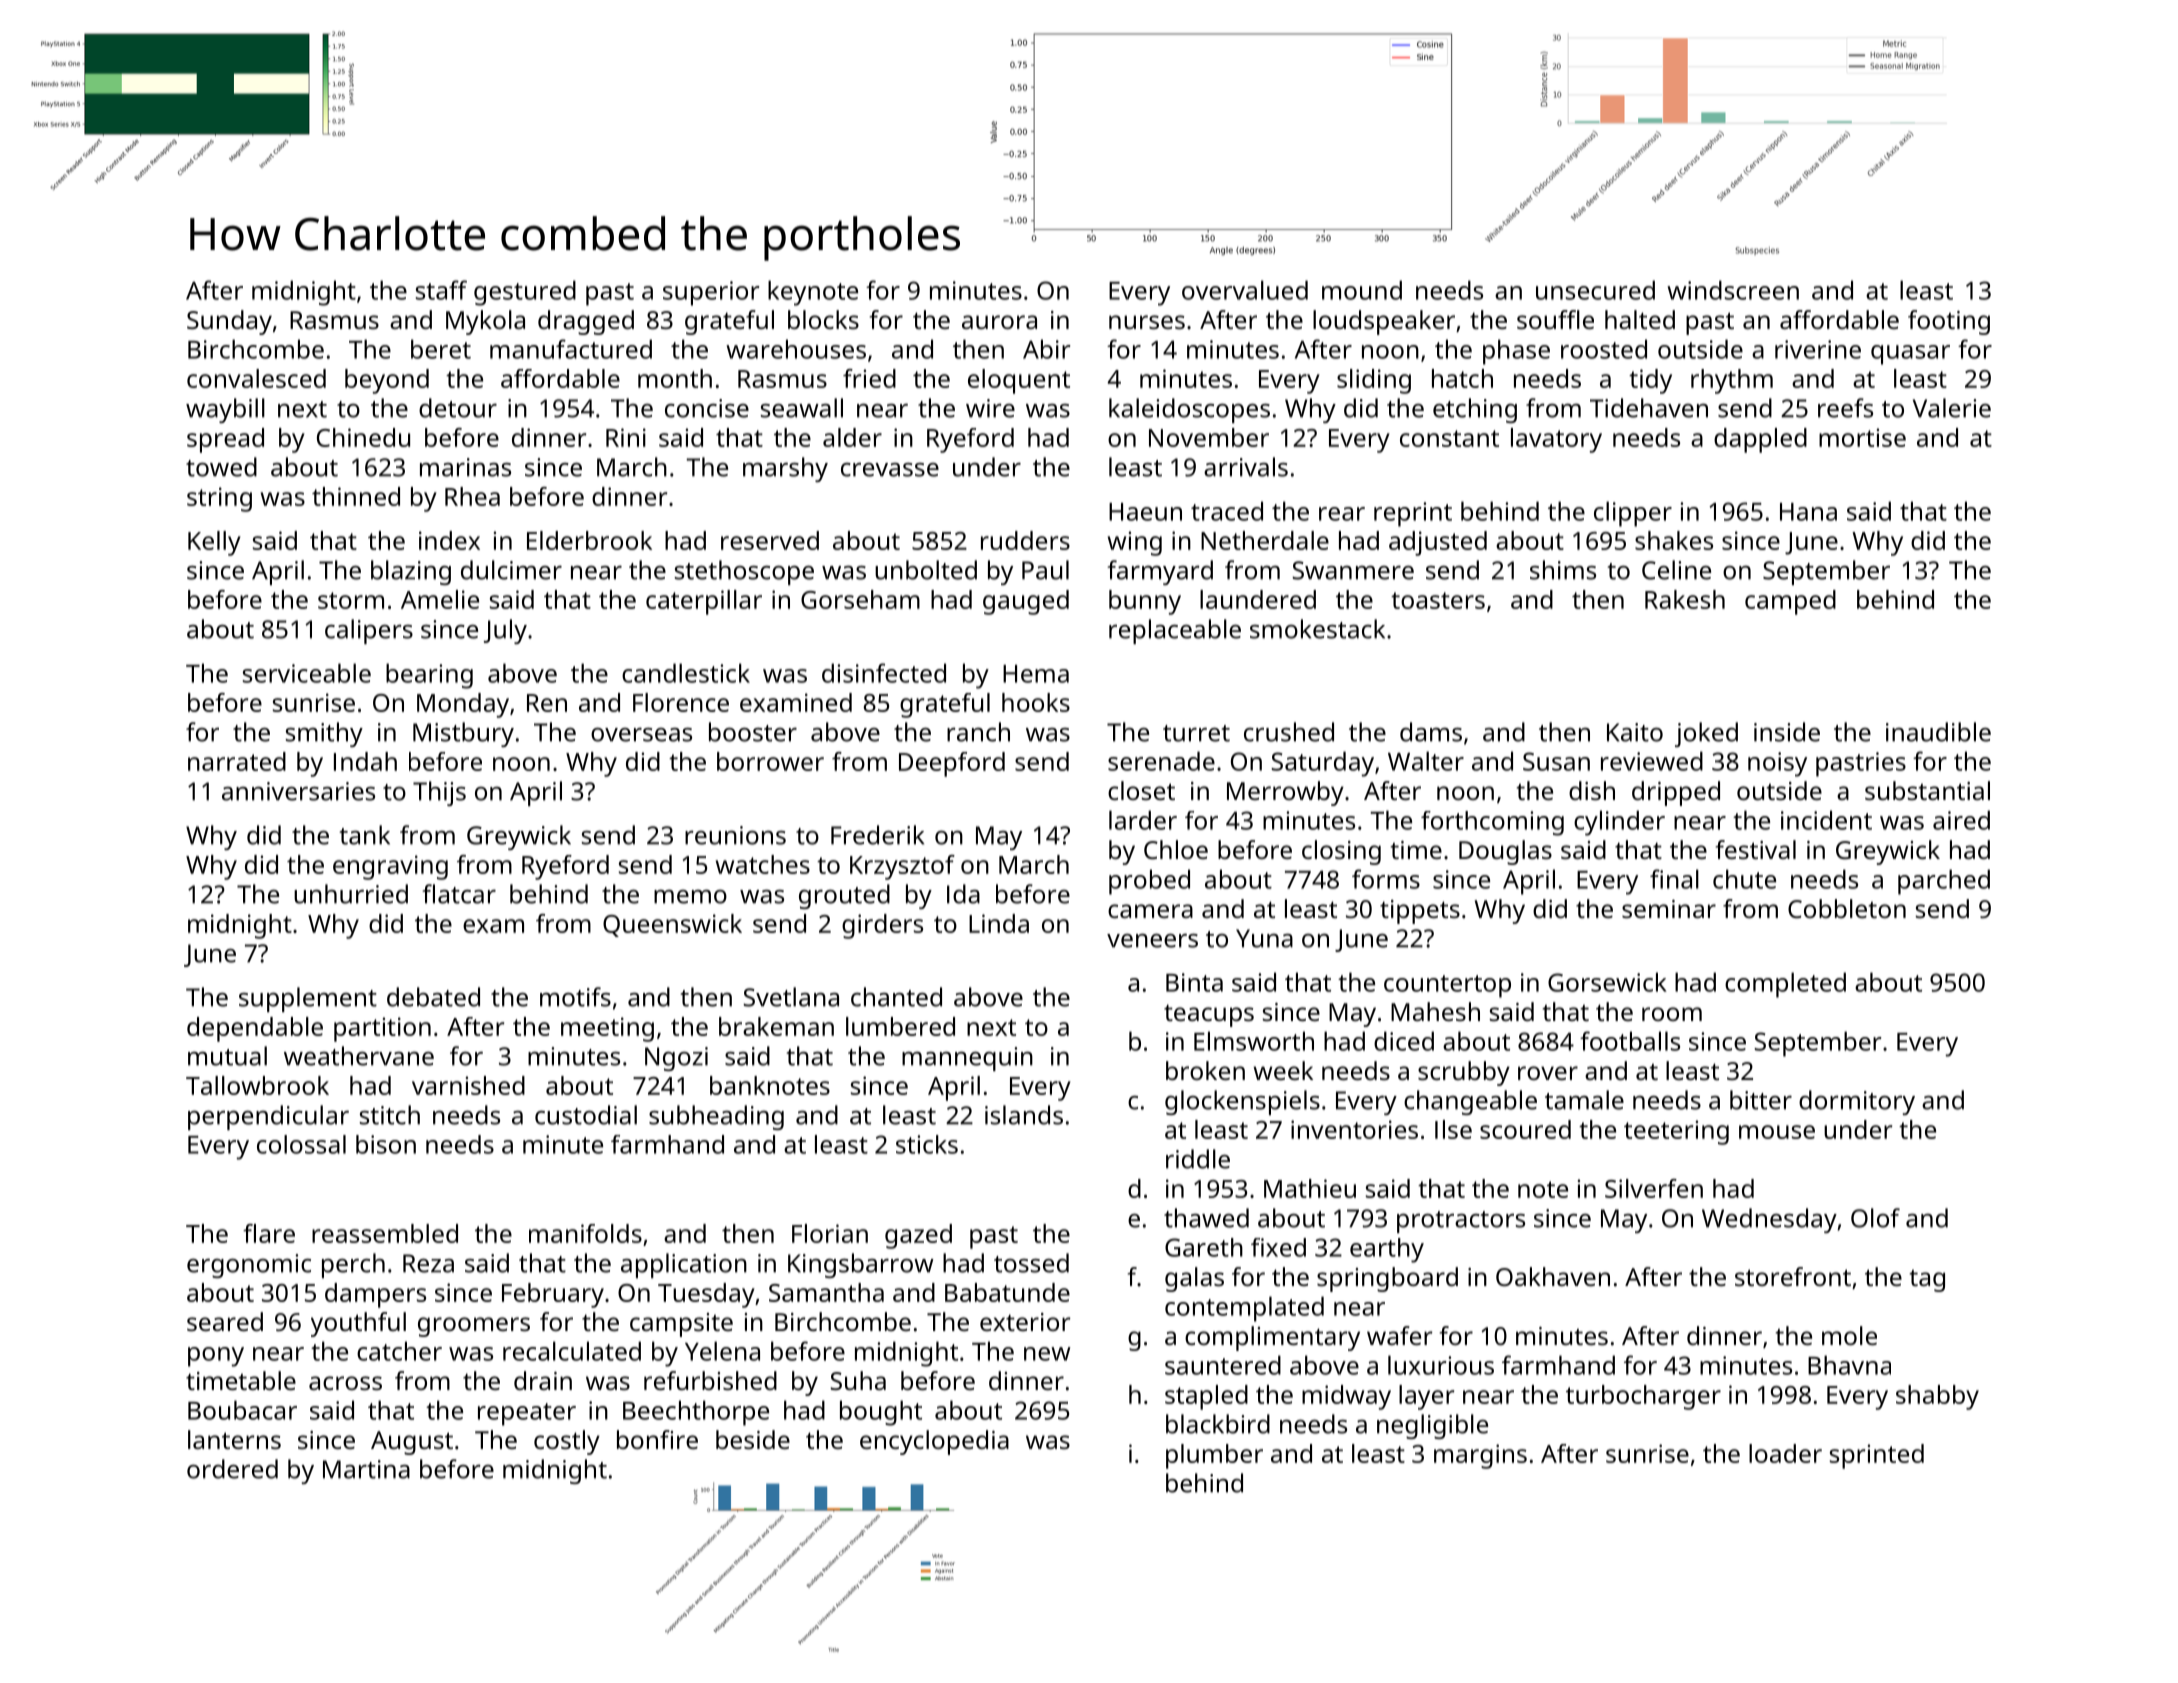 Image resolution: width=2178 pixels, height=1683 pixels. What do you see at coordinates (676, 1059) in the screenshot?
I see `Ngozi` at bounding box center [676, 1059].
